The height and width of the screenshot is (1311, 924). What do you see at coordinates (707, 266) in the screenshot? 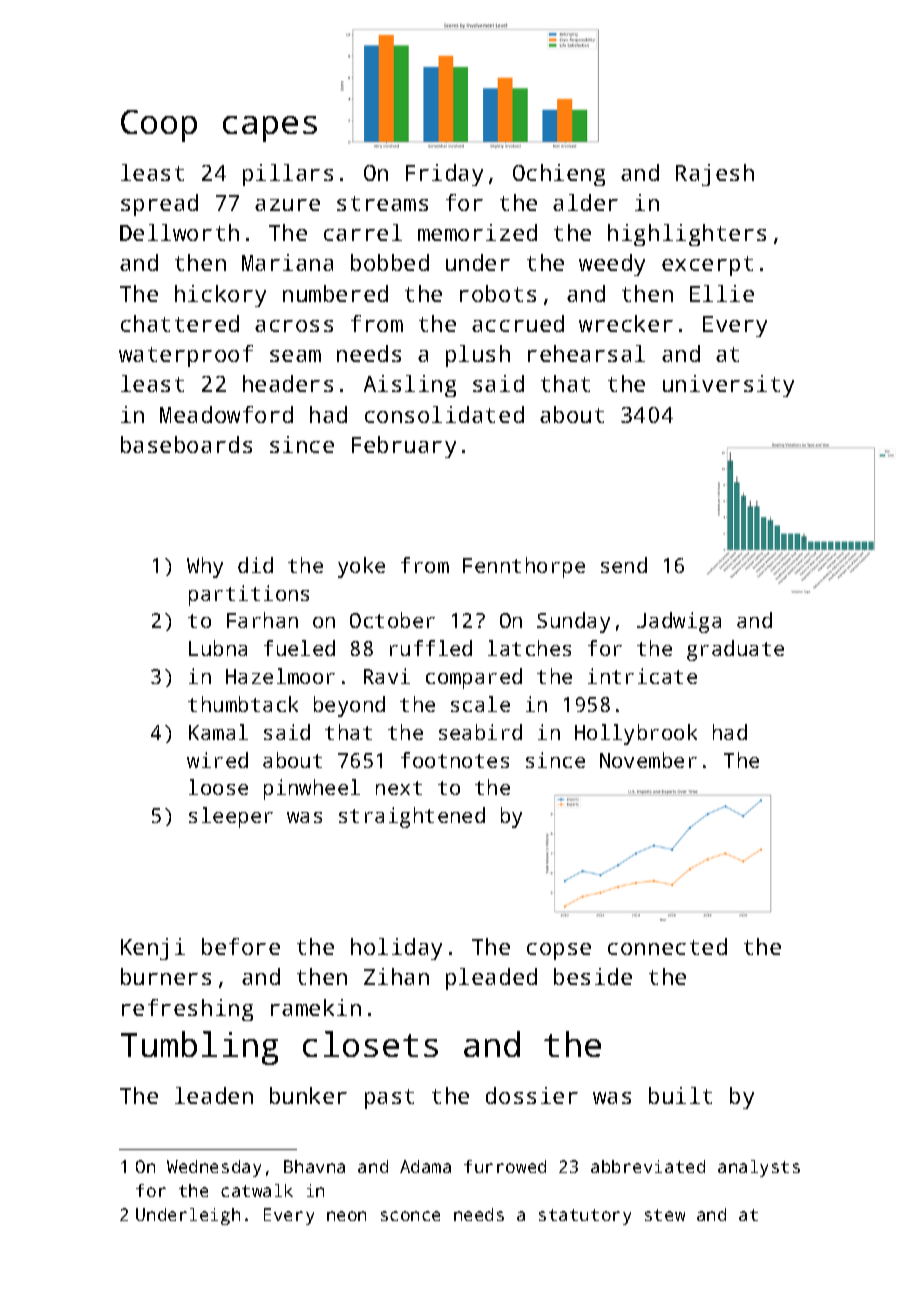
I see `excerpt` at bounding box center [707, 266].
